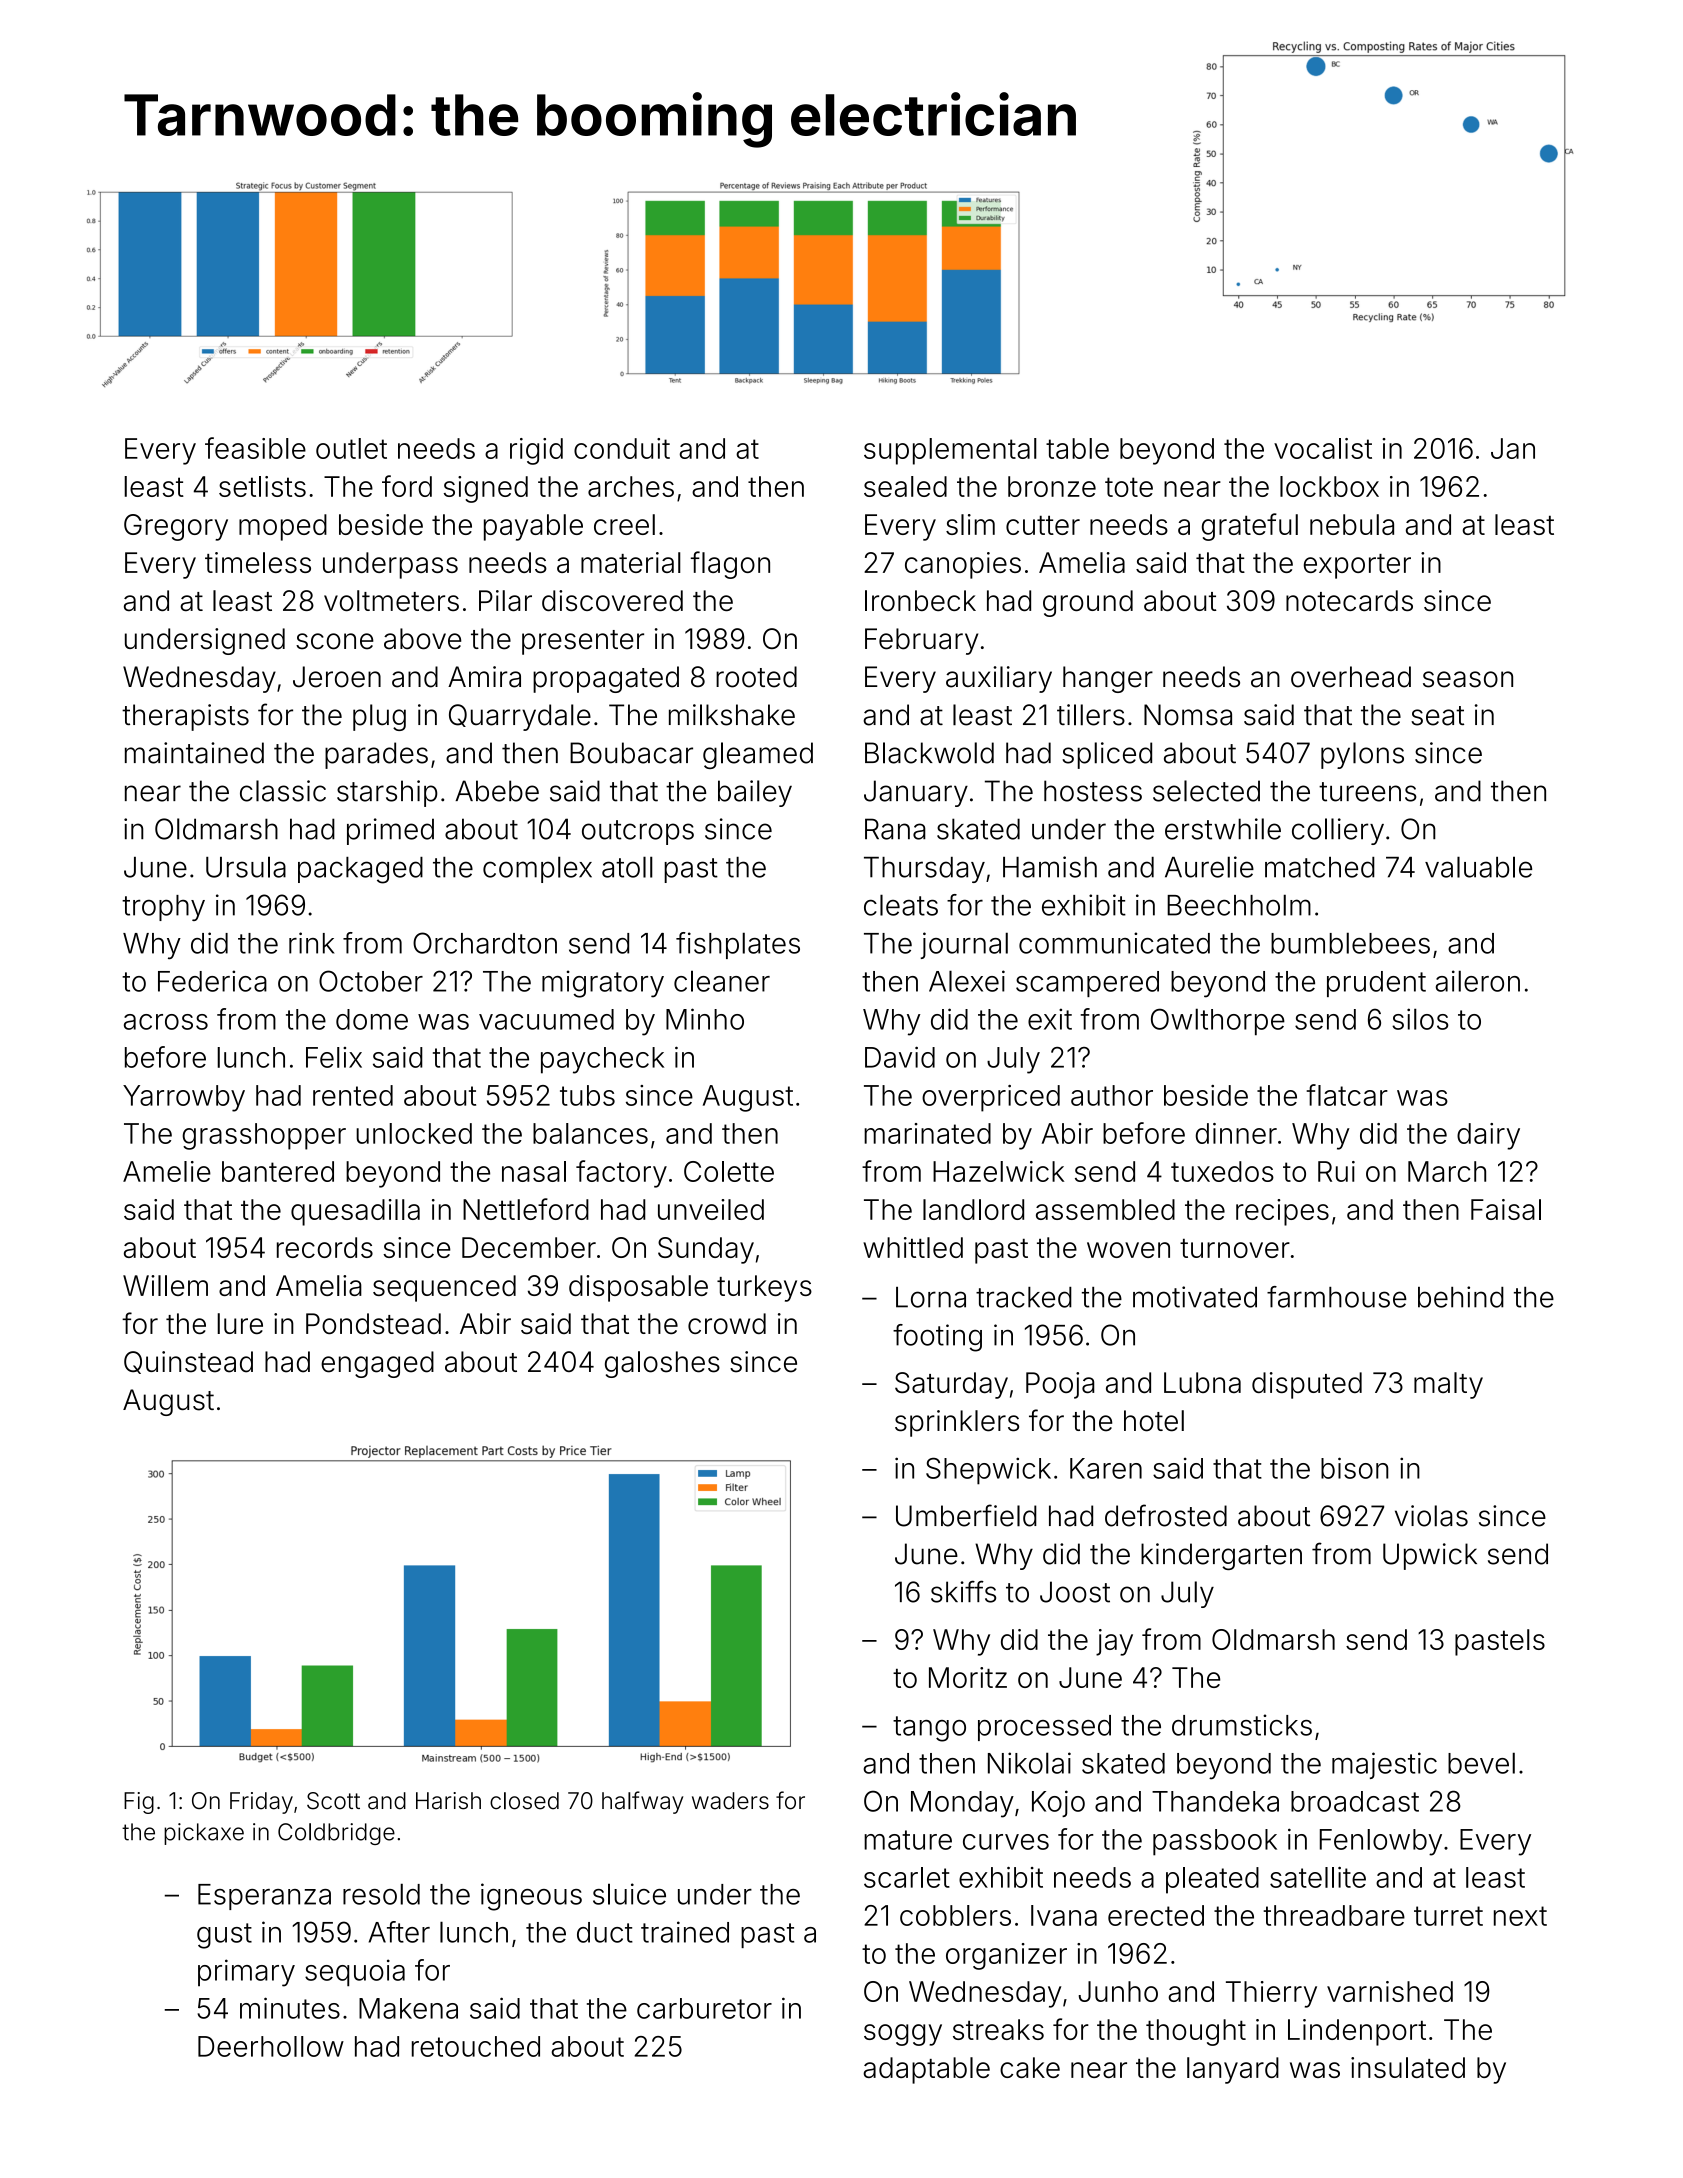 Image resolution: width=1683 pixels, height=2178 pixels. What do you see at coordinates (448, 1801) in the document?
I see `Harish` at bounding box center [448, 1801].
